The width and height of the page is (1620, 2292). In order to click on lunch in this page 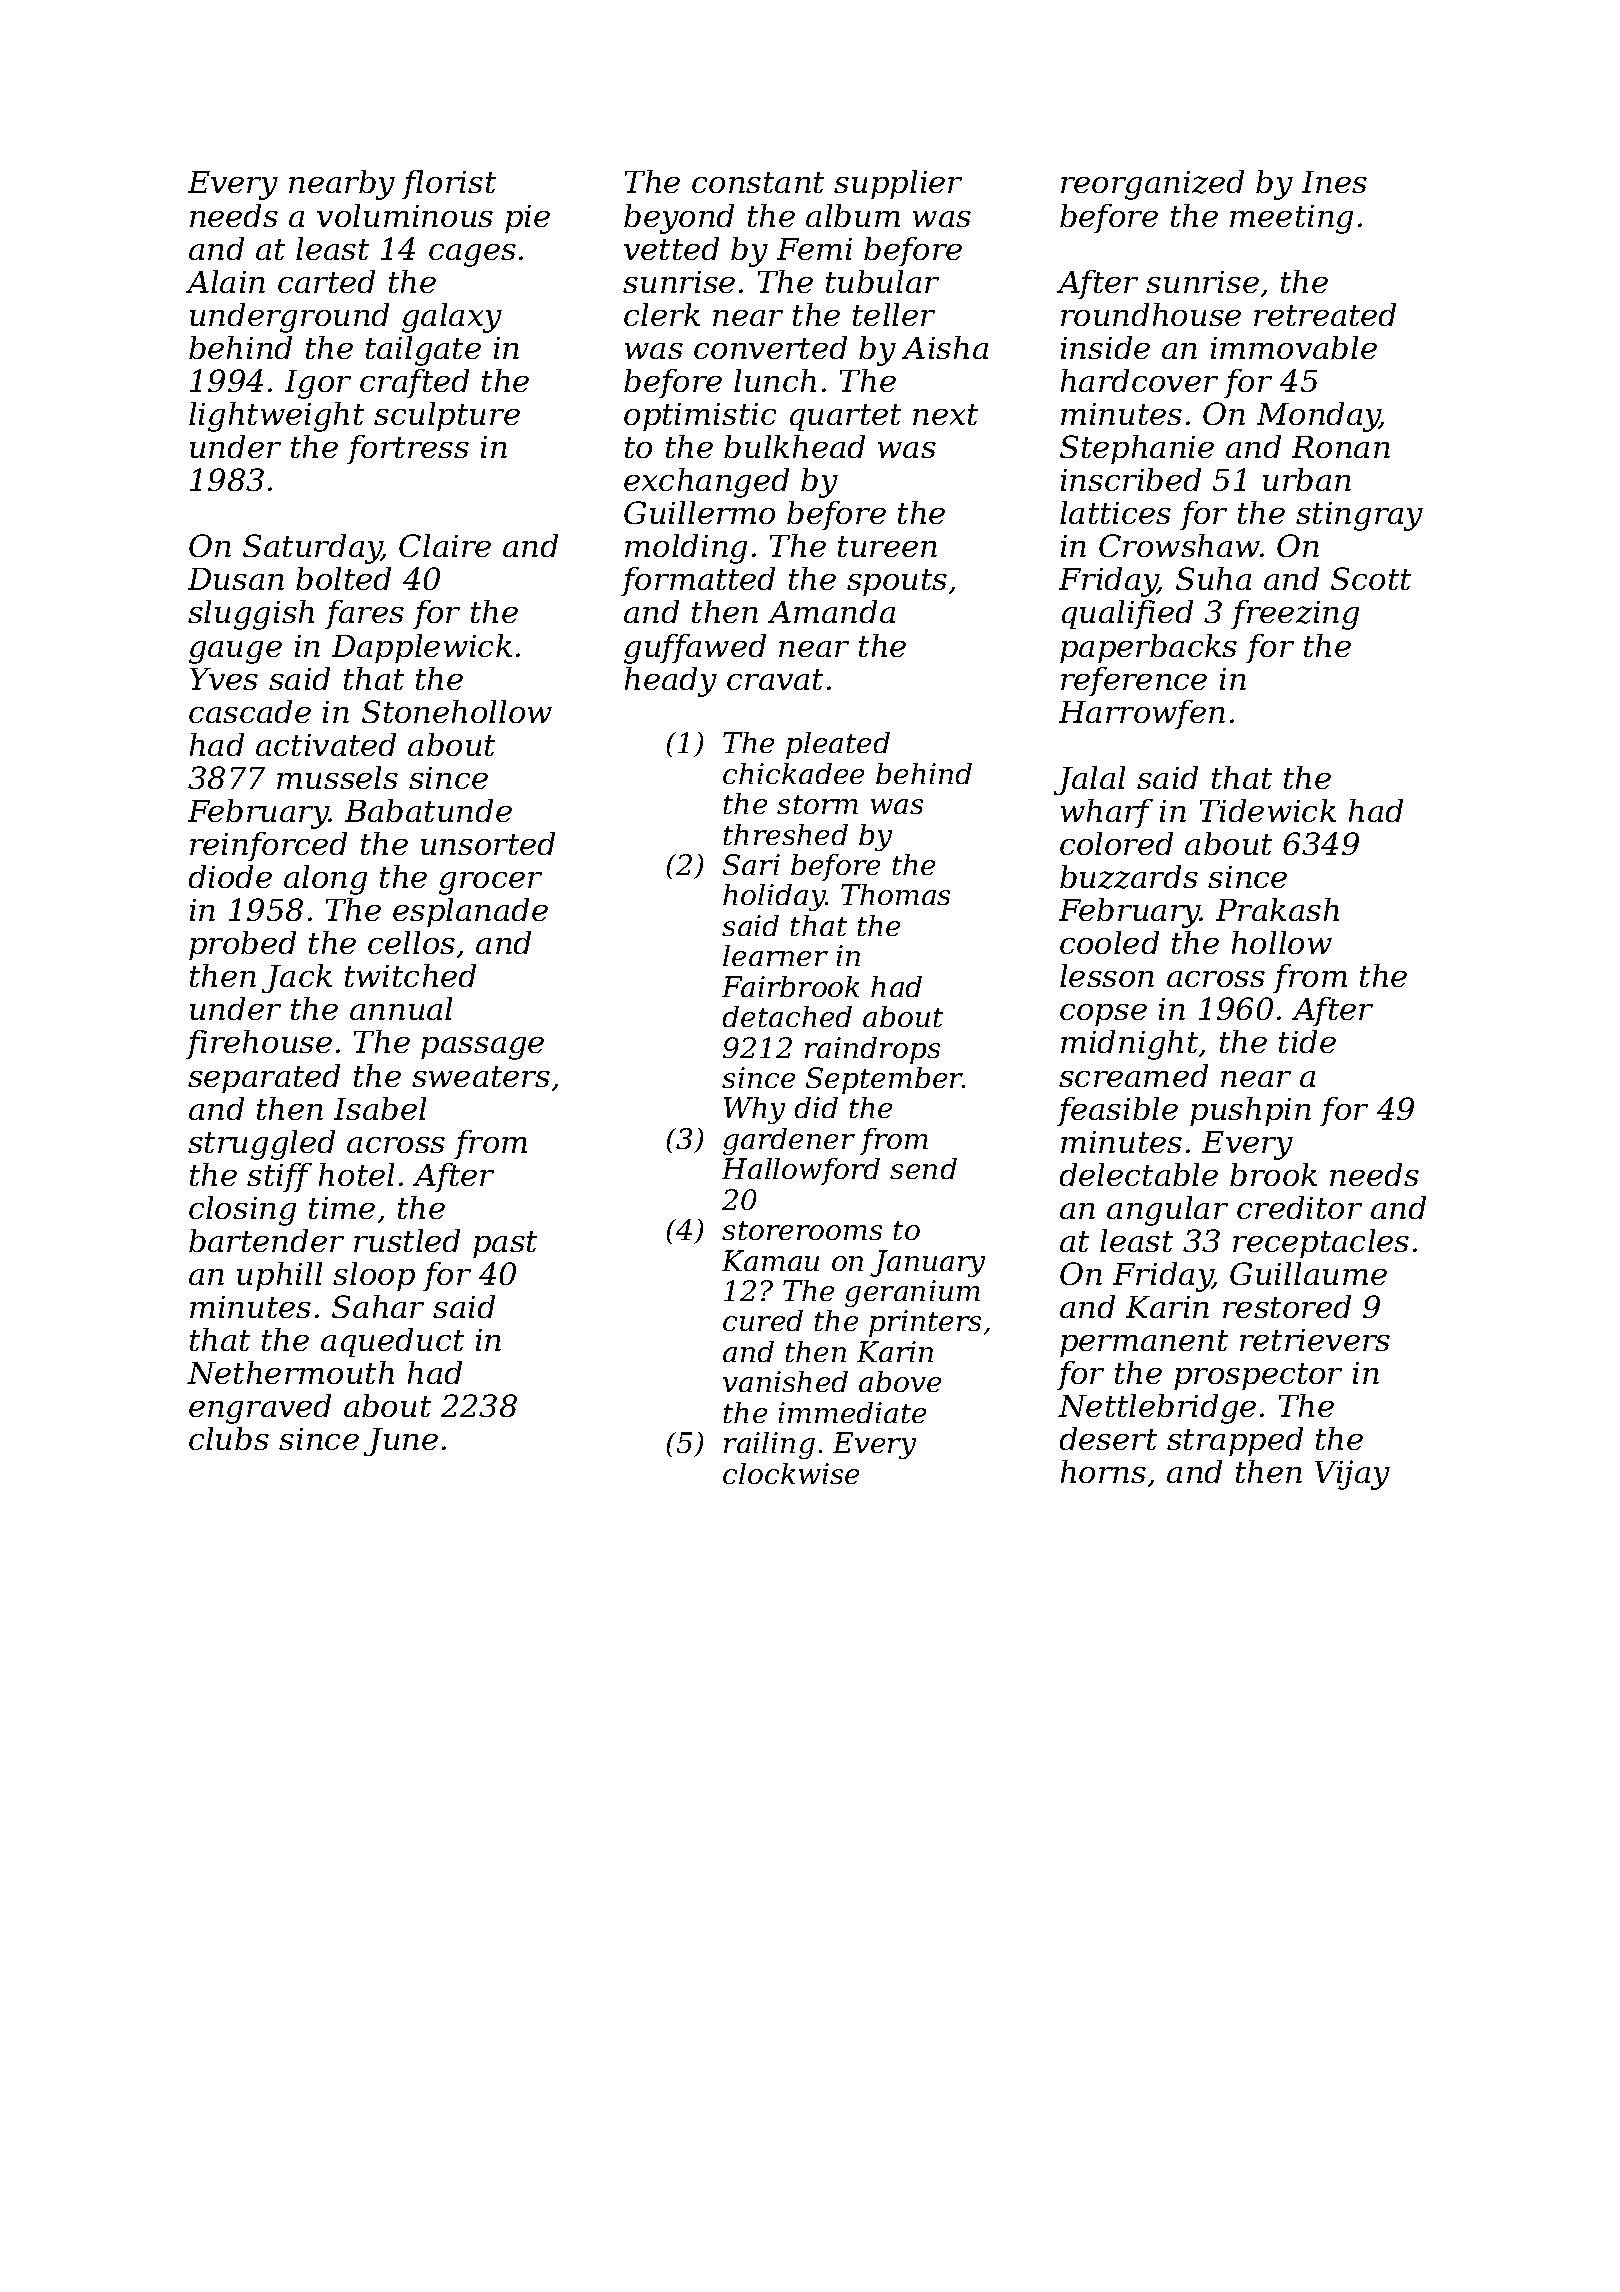, I will do `click(775, 380)`.
